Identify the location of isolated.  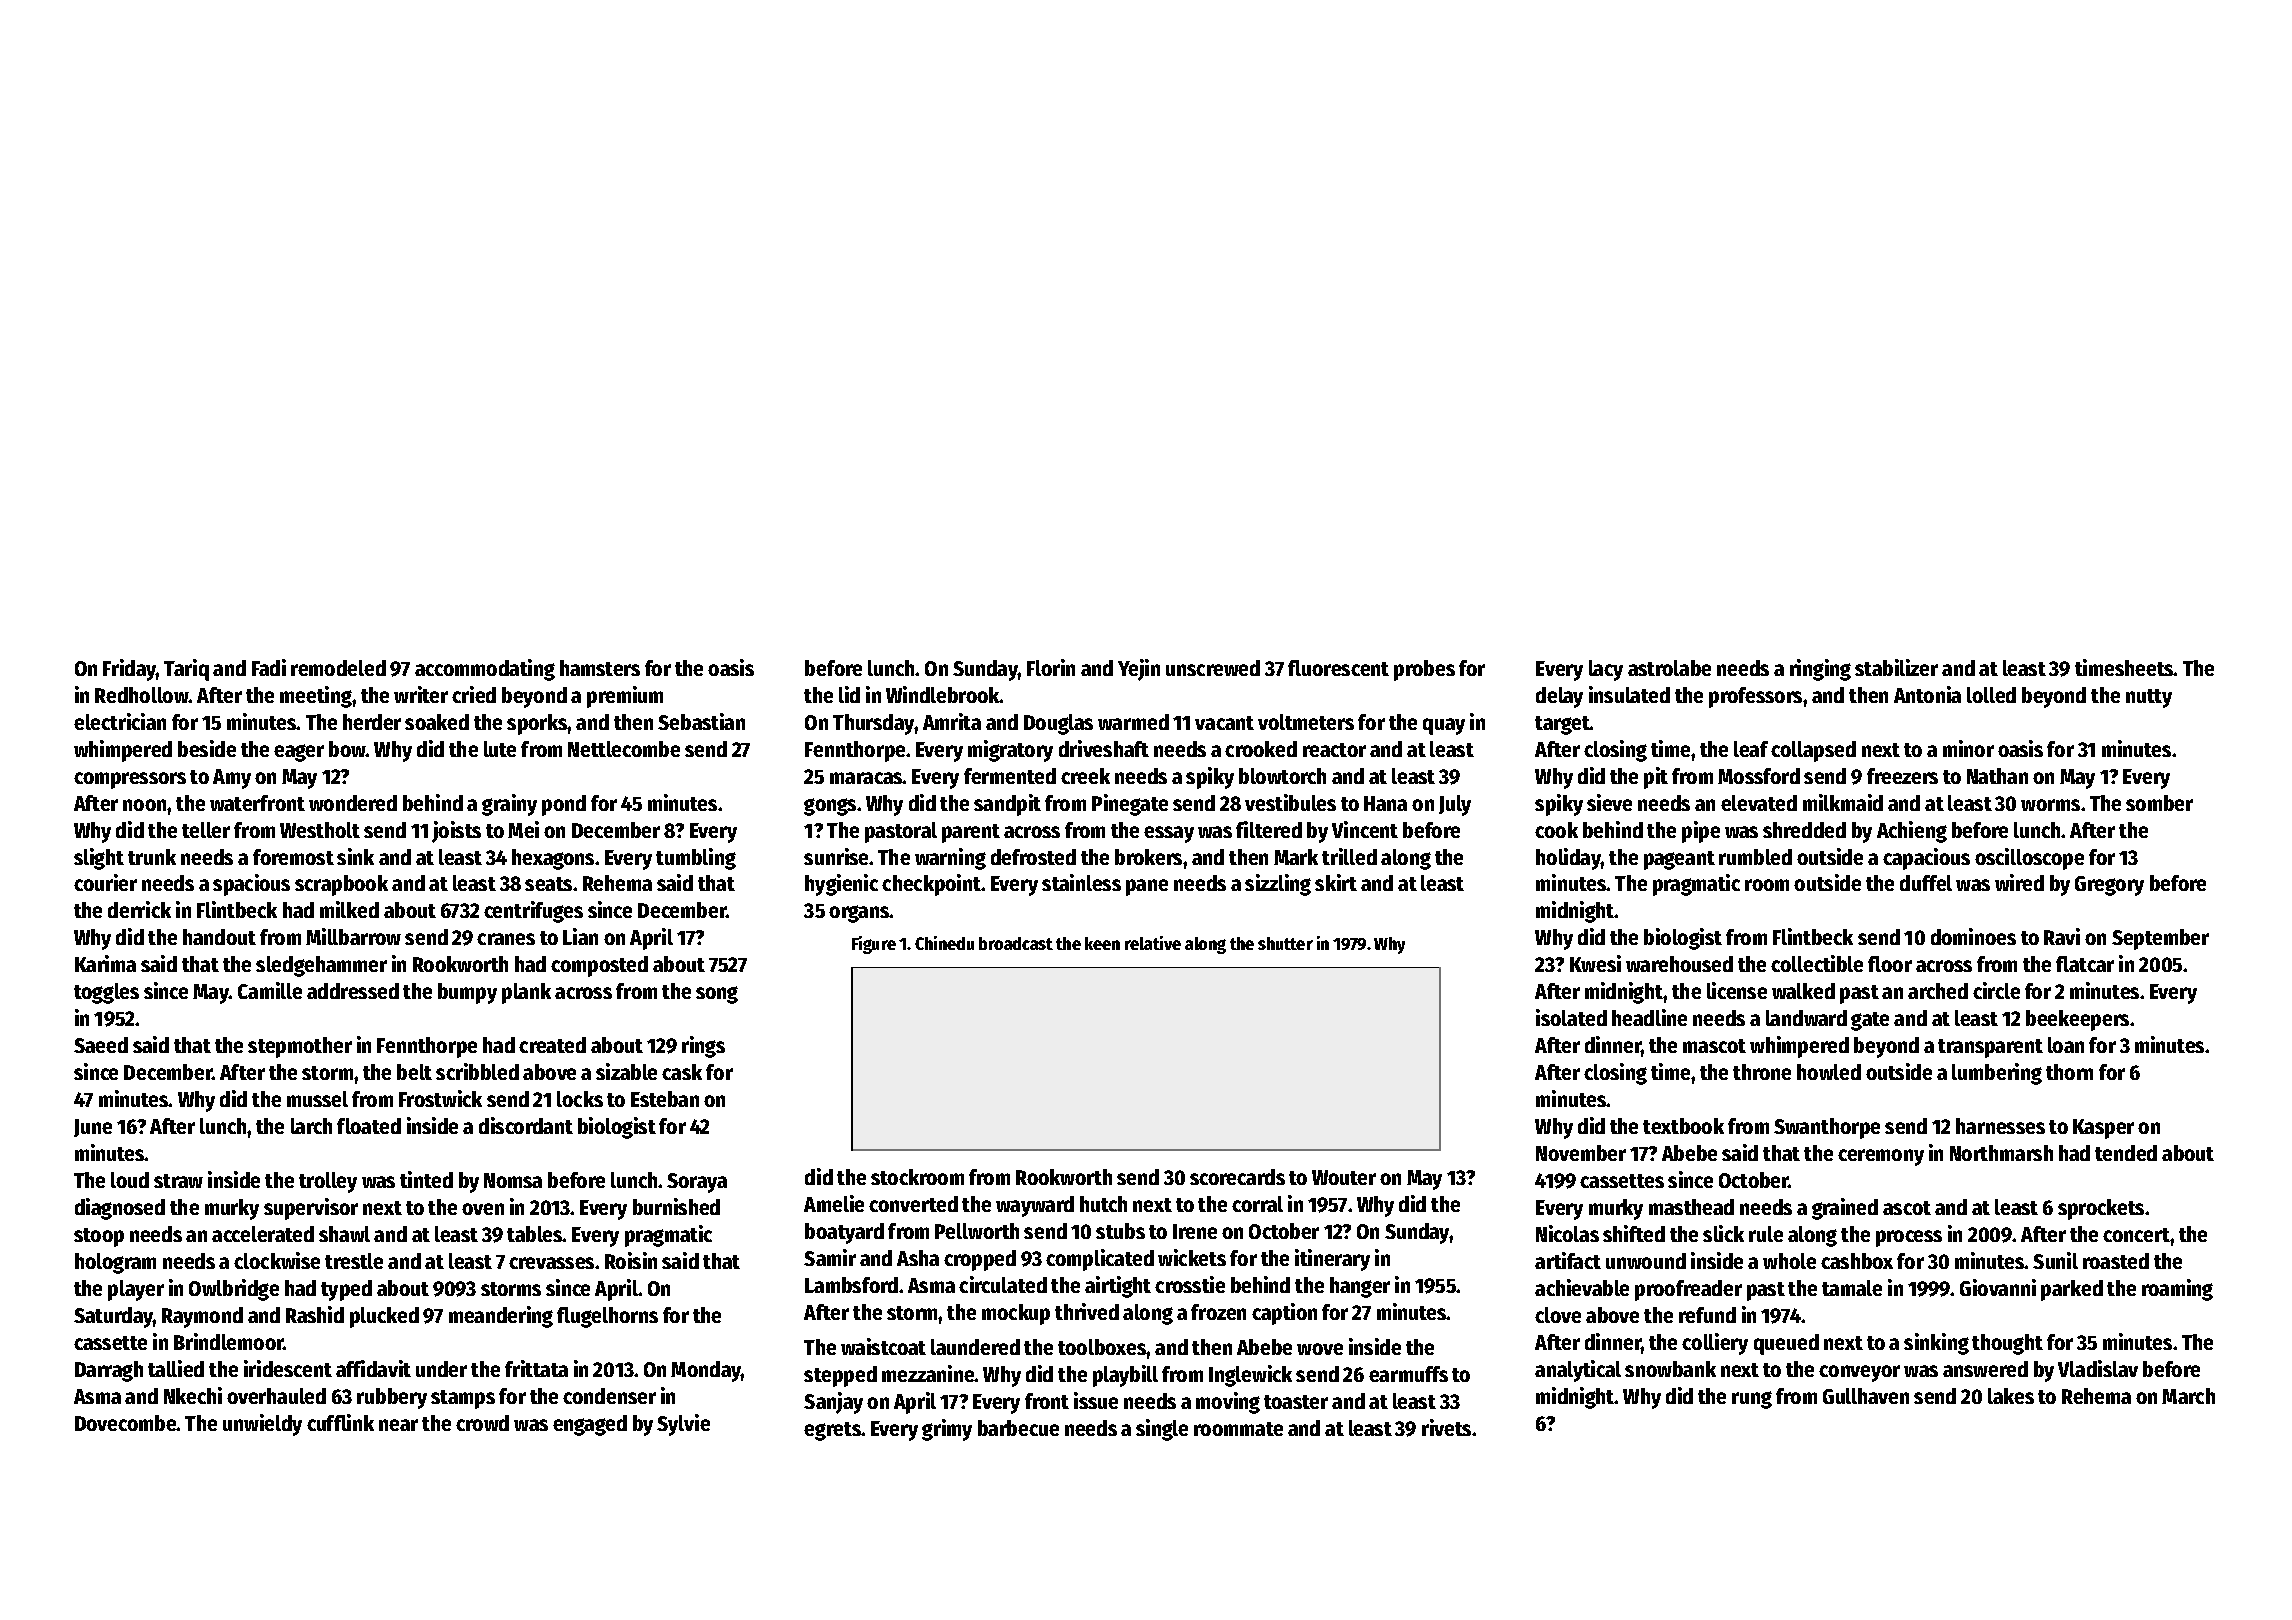
(1571, 1017).
